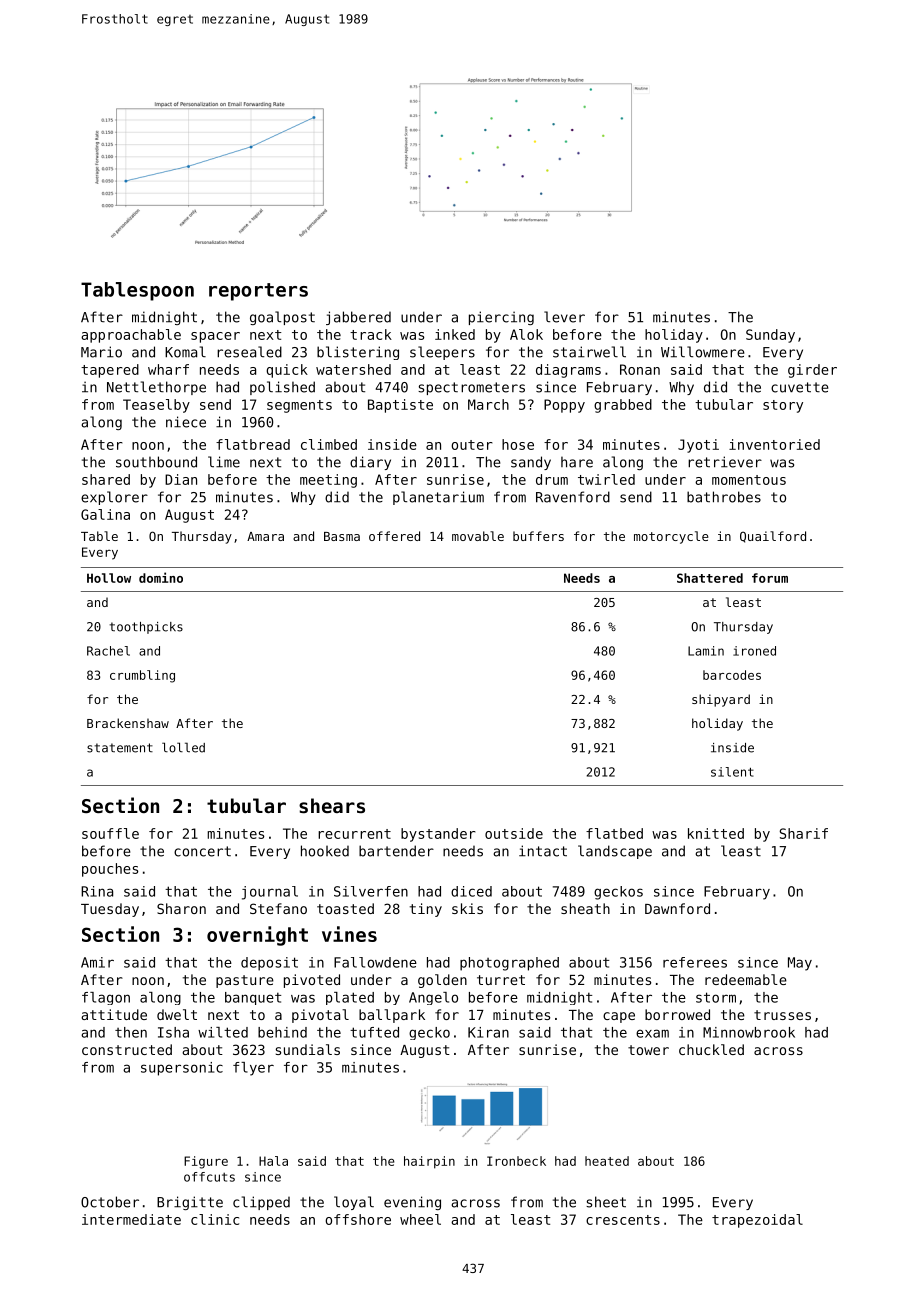 This screenshot has width=924, height=1308. I want to click on reporters, so click(258, 292).
